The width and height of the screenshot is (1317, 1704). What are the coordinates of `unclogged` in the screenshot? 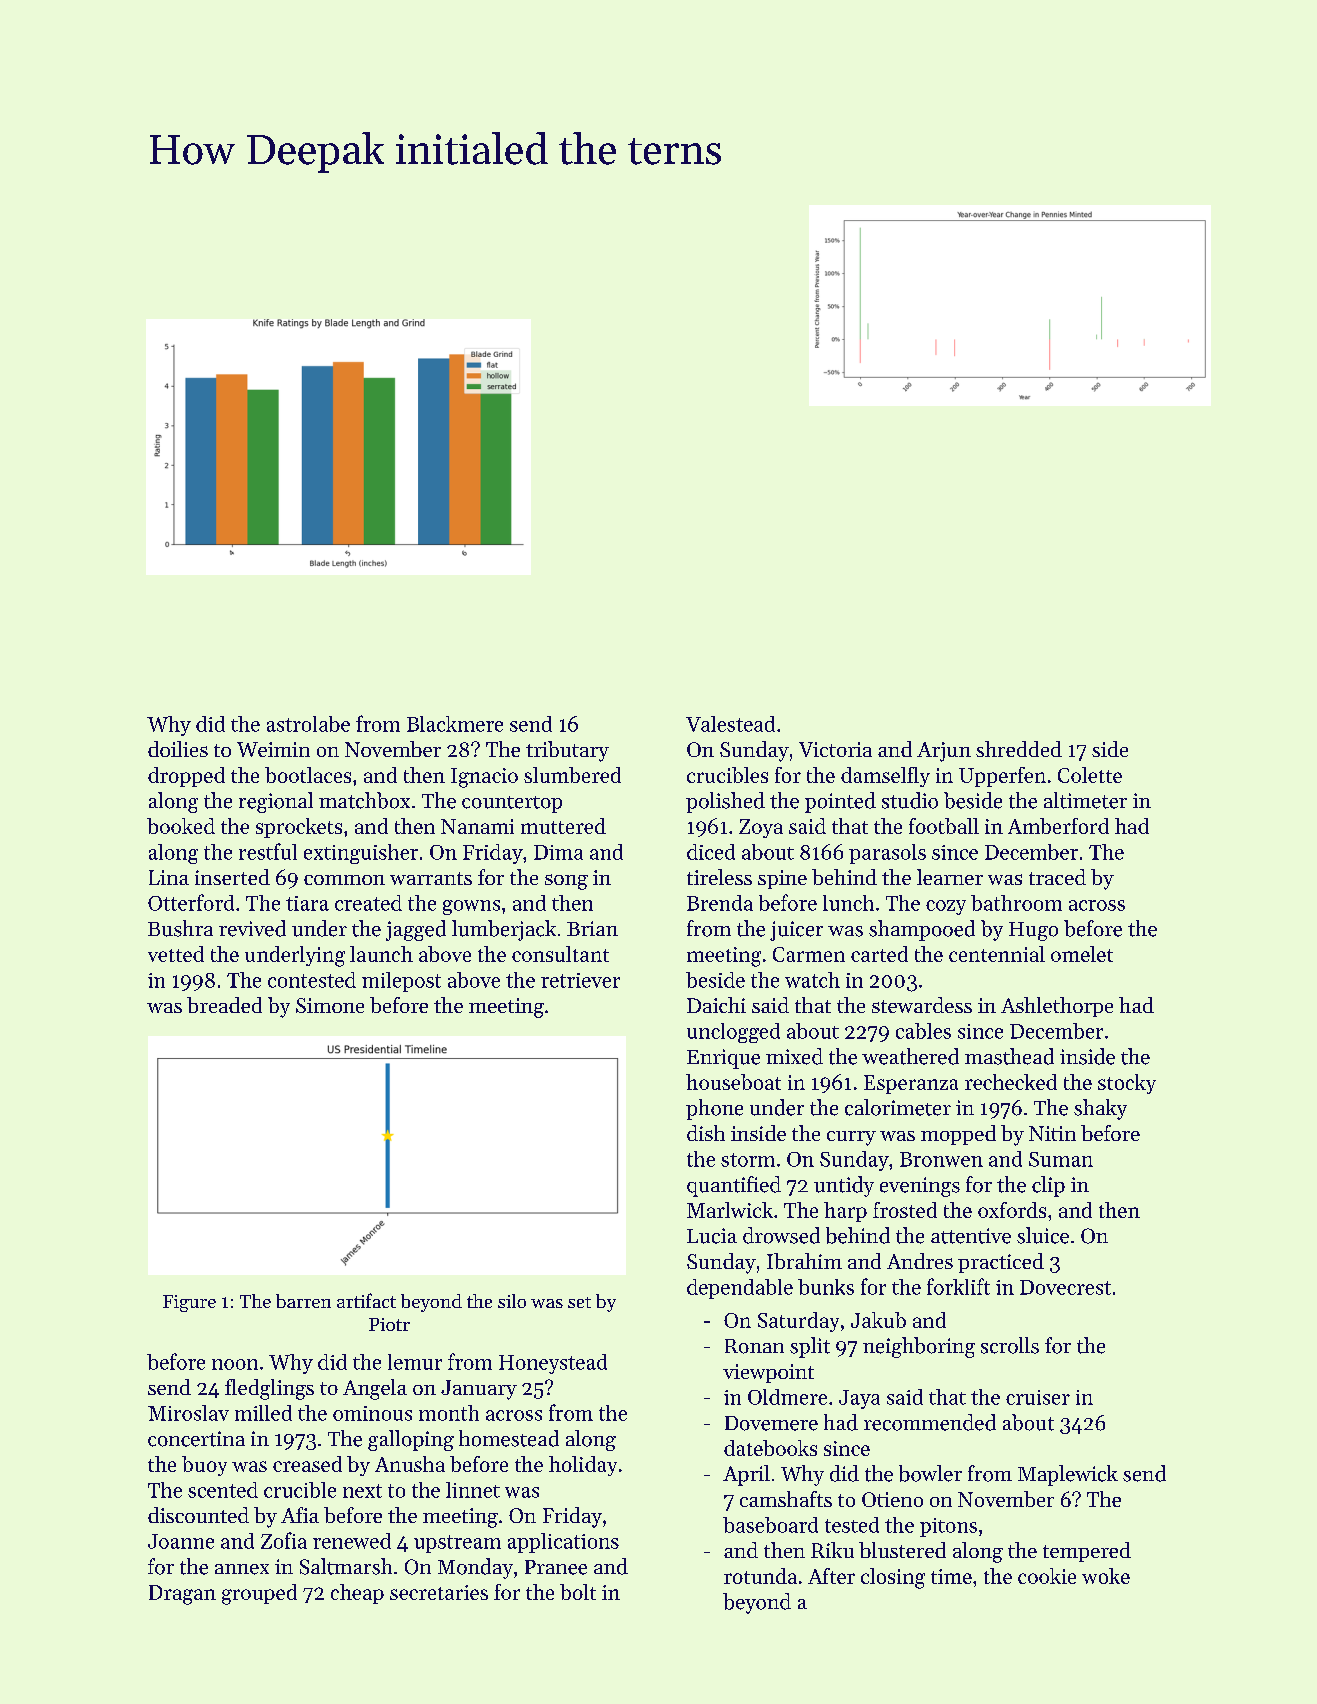 It's located at (733, 1033).
